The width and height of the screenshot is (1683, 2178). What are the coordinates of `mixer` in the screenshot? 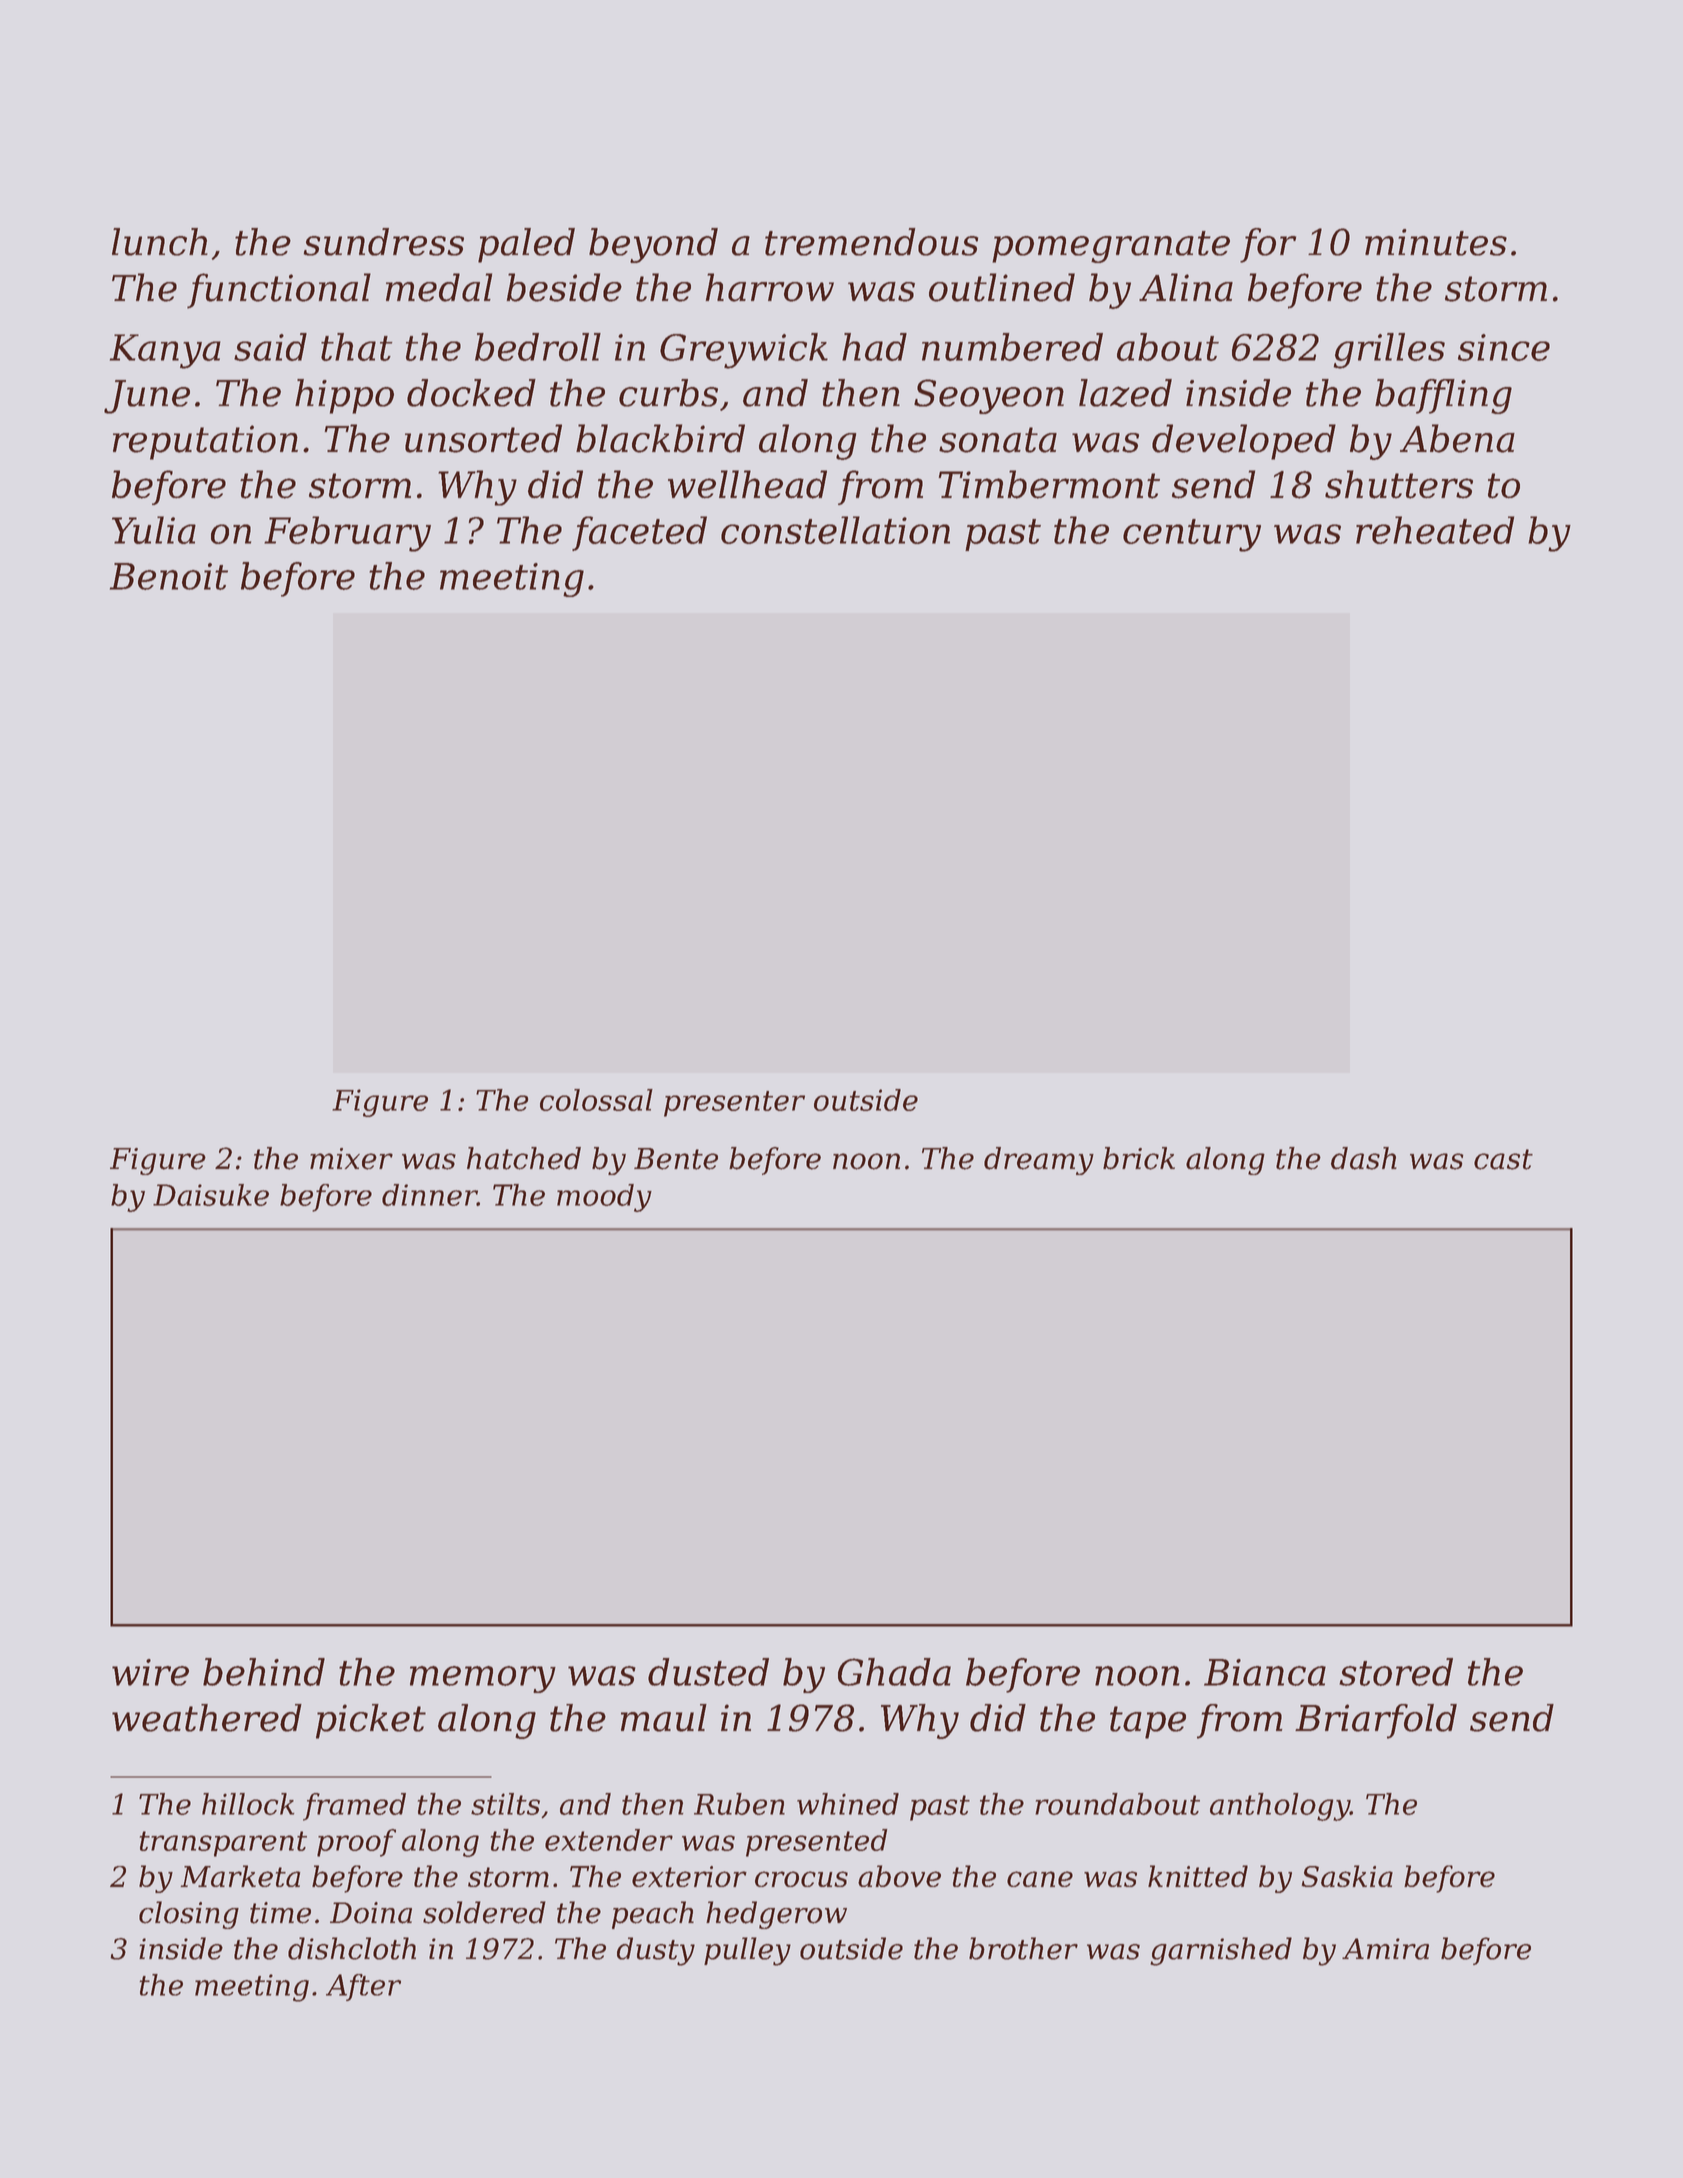 It's located at (351, 1159).
